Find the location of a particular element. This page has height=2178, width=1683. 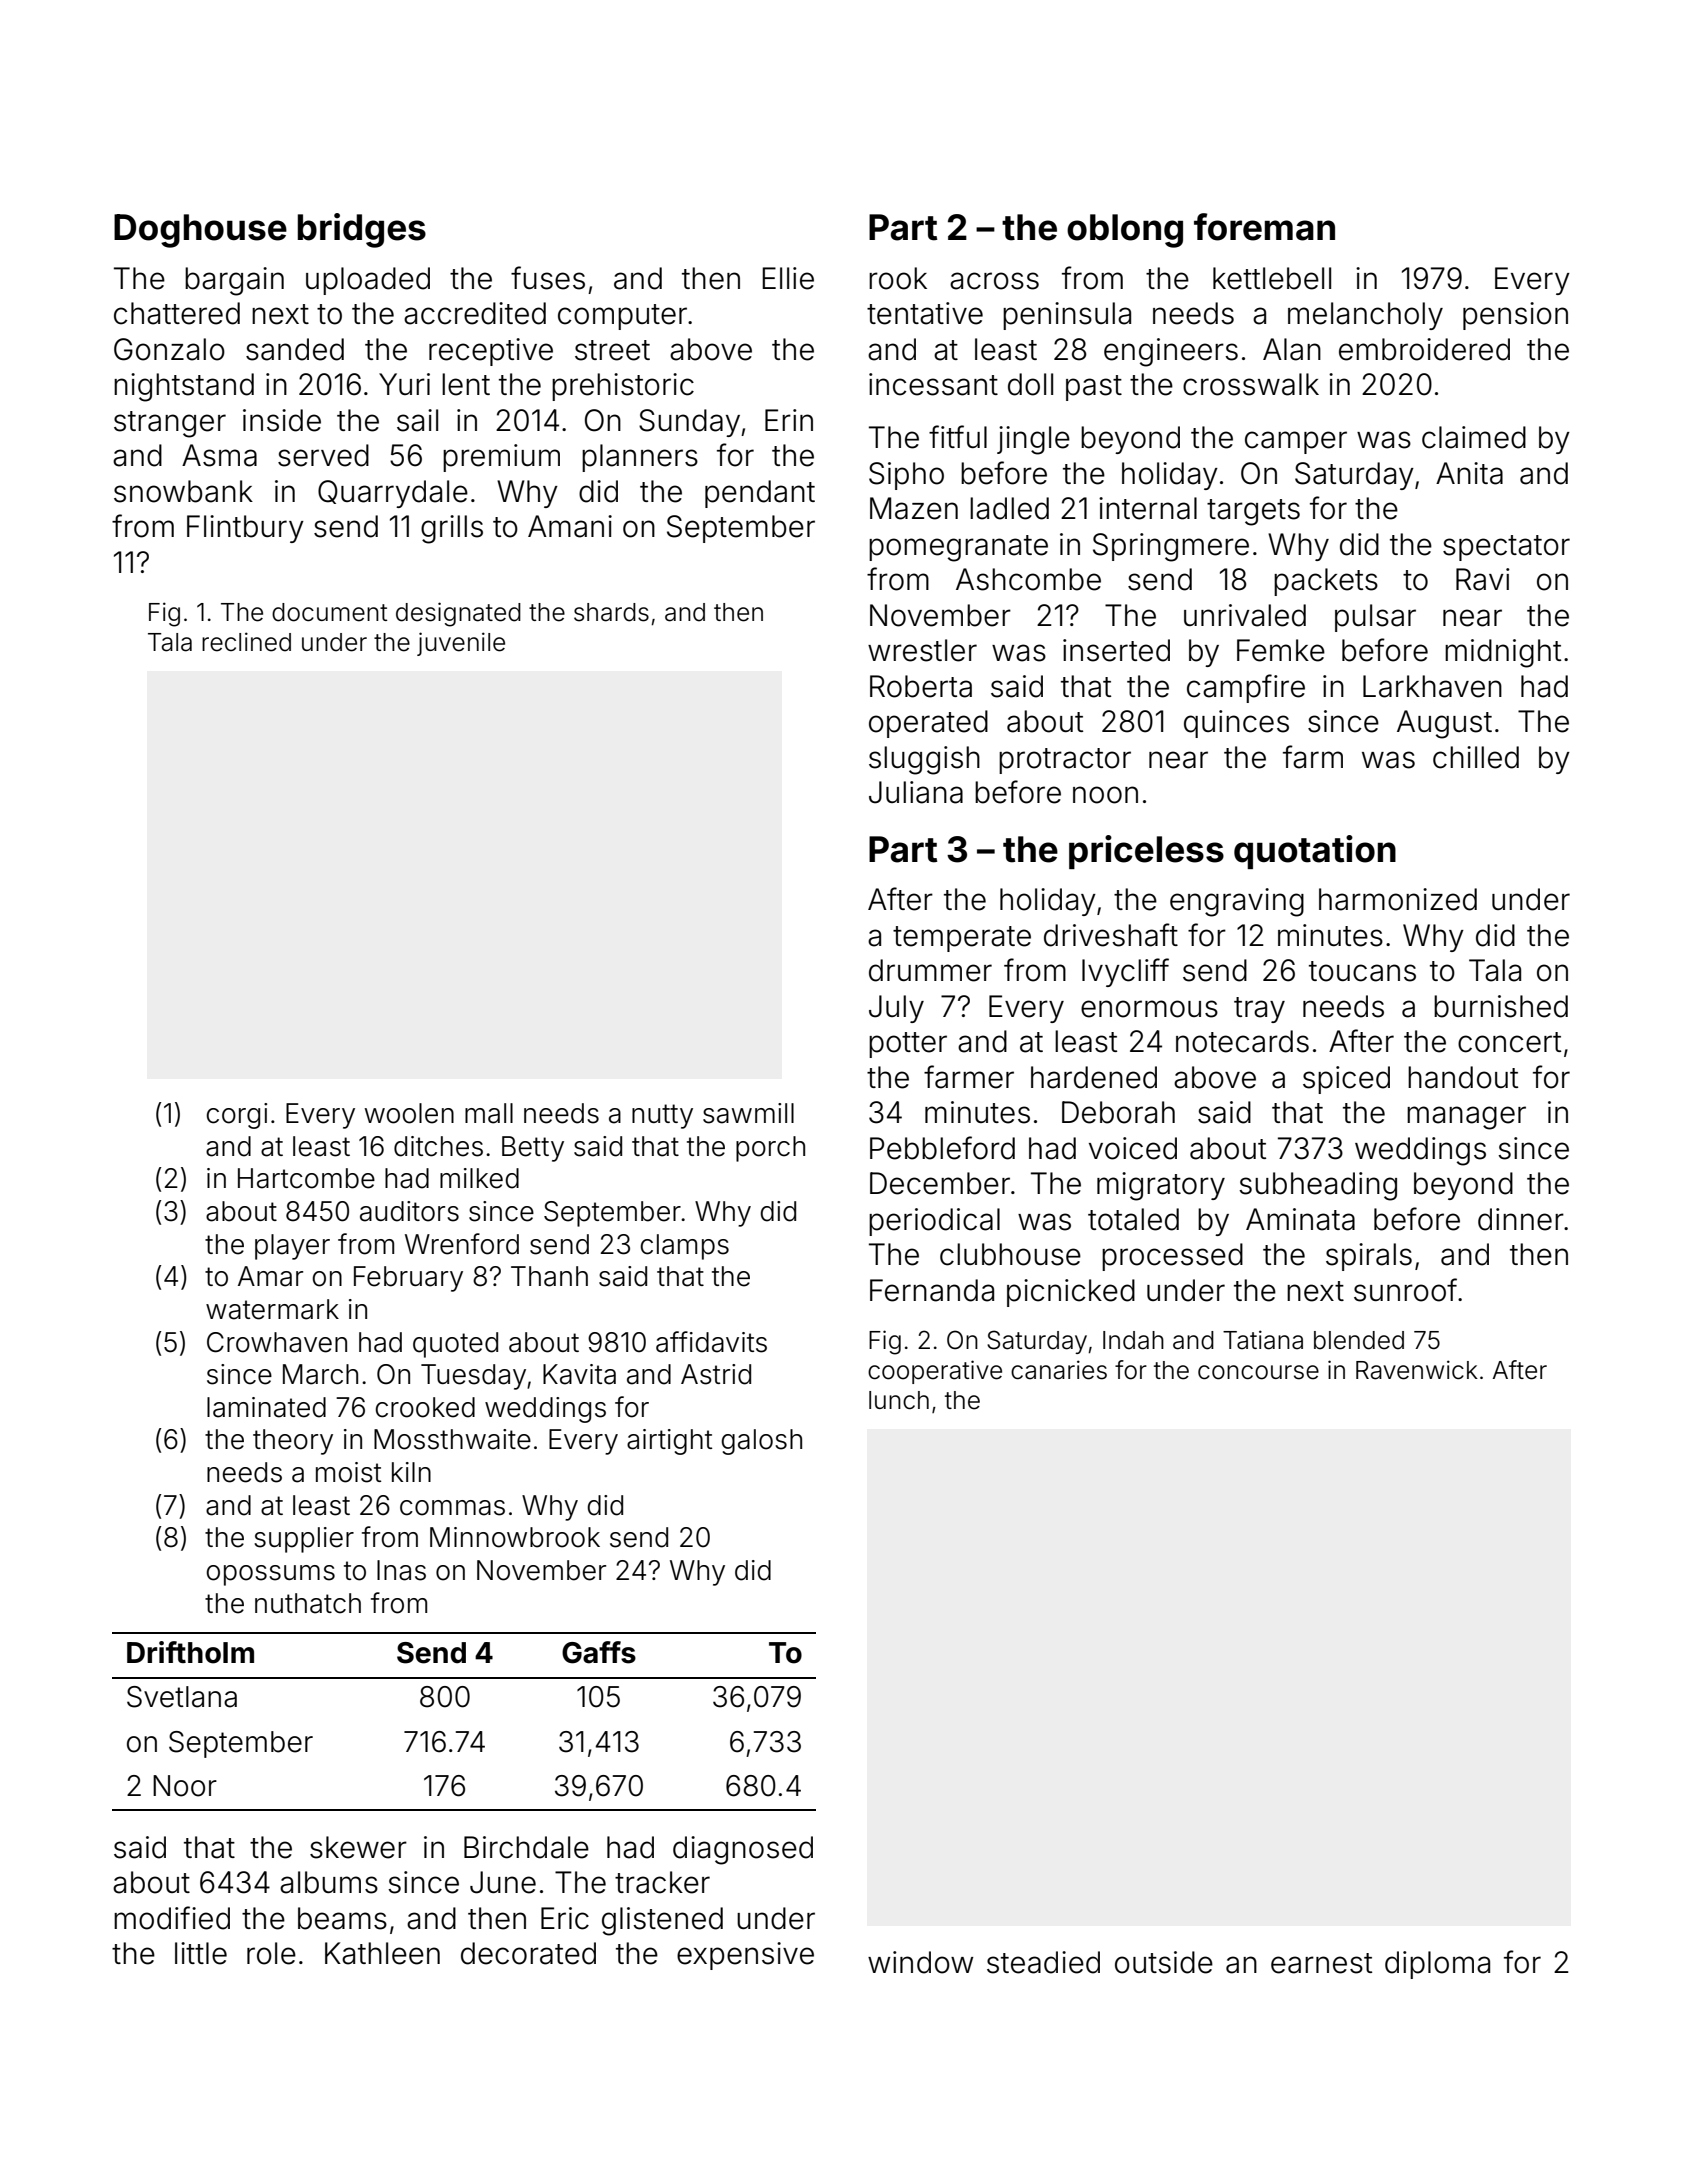

claimed is located at coordinates (1474, 437).
